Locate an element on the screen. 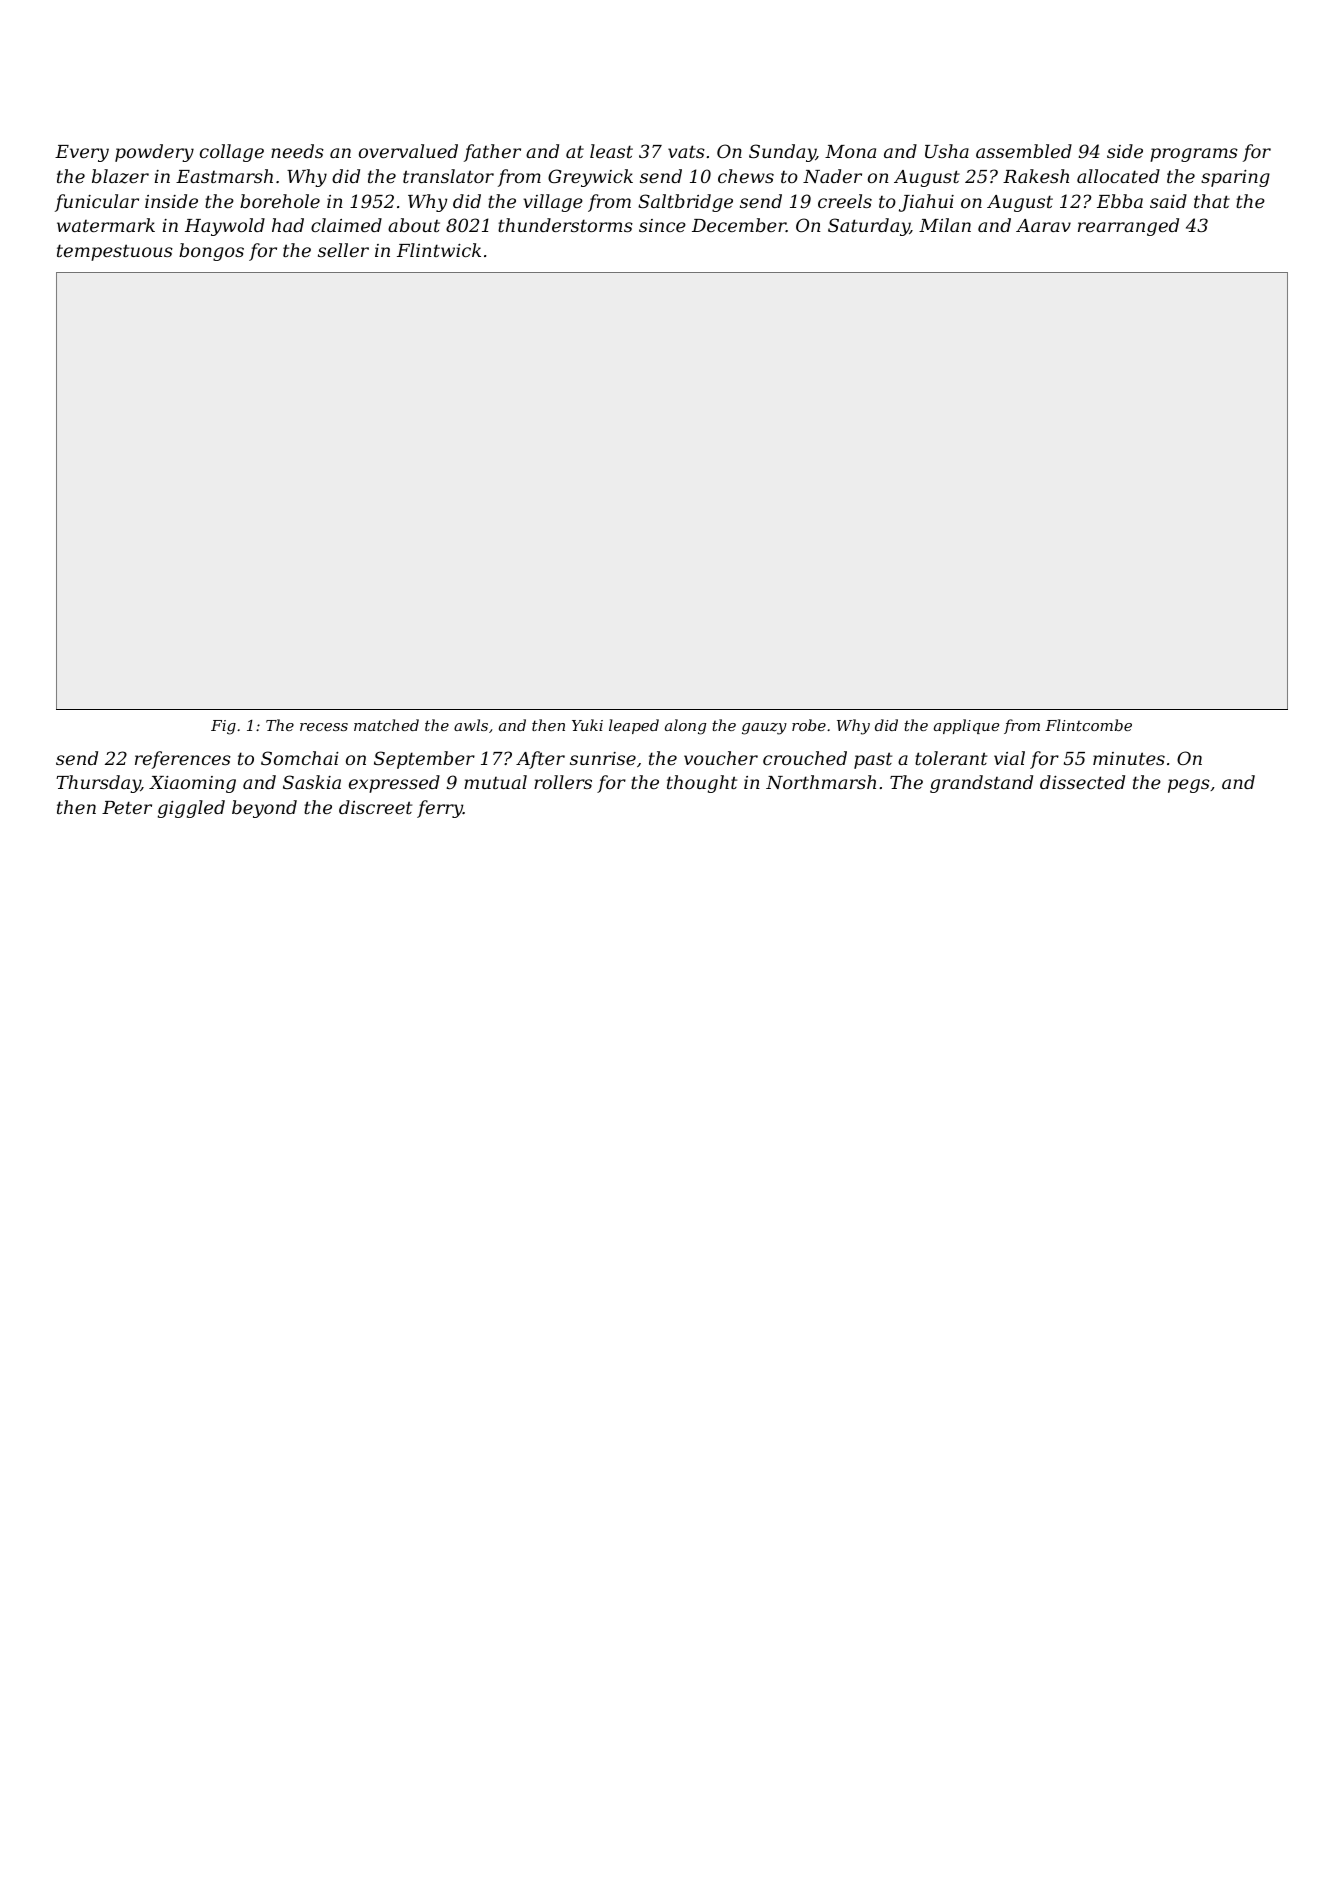 The height and width of the screenshot is (1900, 1344). vial is located at coordinates (1009, 758).
